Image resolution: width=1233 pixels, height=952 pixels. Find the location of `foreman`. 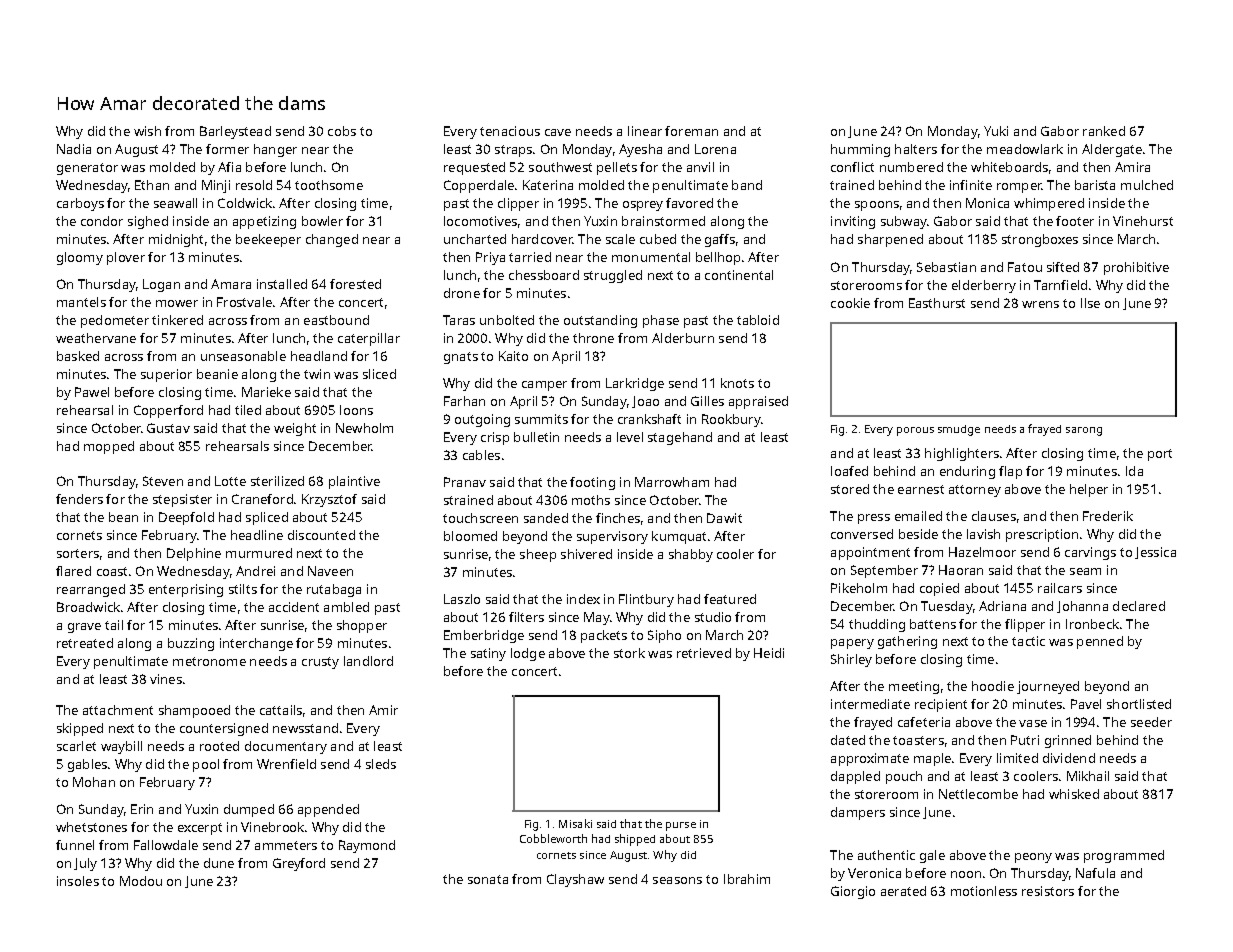

foreman is located at coordinates (691, 131).
